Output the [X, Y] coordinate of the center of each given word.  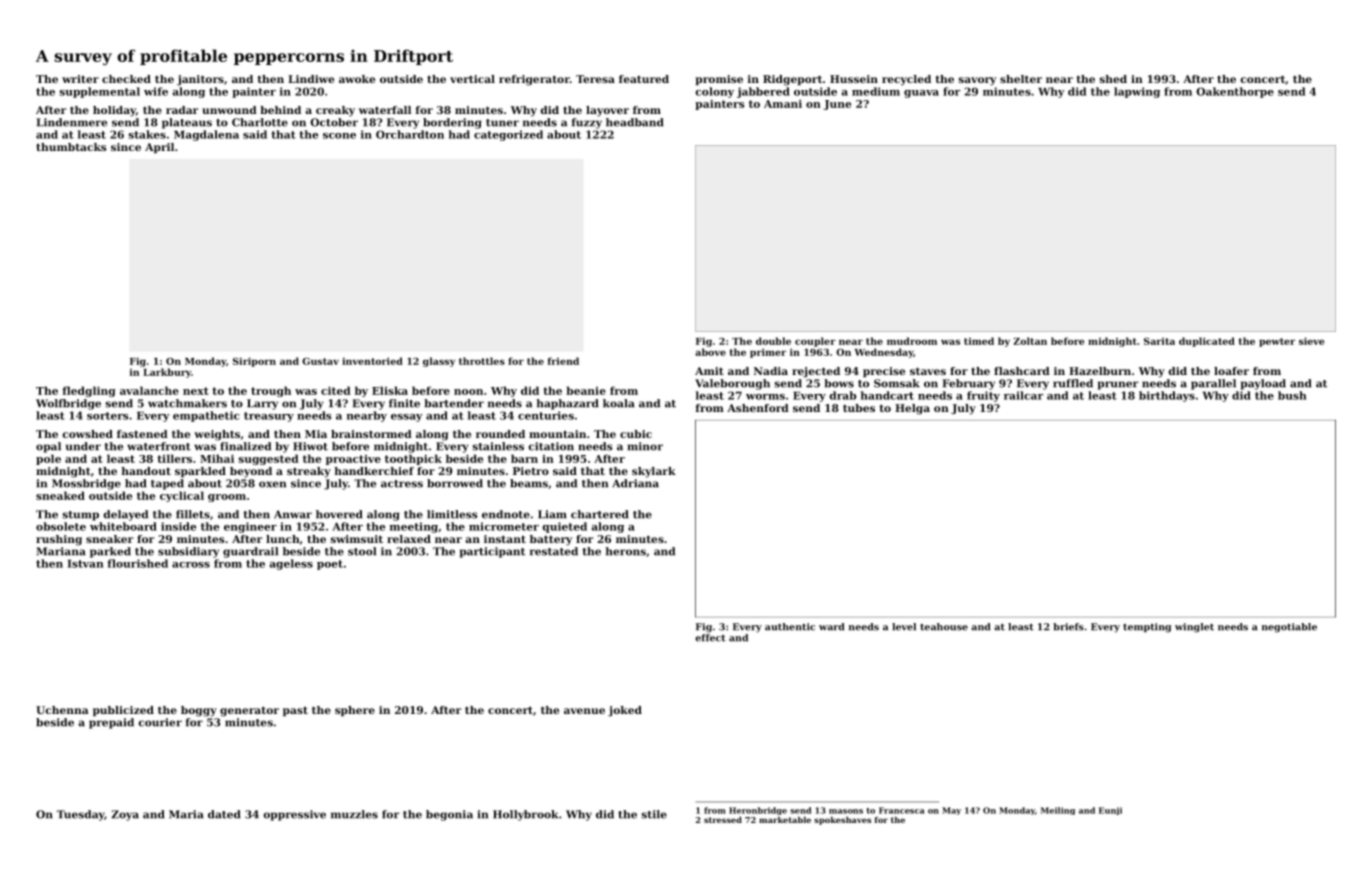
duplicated [1207, 342]
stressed [723, 820]
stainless [498, 446]
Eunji [1110, 811]
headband [635, 122]
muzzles [354, 814]
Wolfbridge [68, 404]
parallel [1213, 384]
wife [156, 91]
